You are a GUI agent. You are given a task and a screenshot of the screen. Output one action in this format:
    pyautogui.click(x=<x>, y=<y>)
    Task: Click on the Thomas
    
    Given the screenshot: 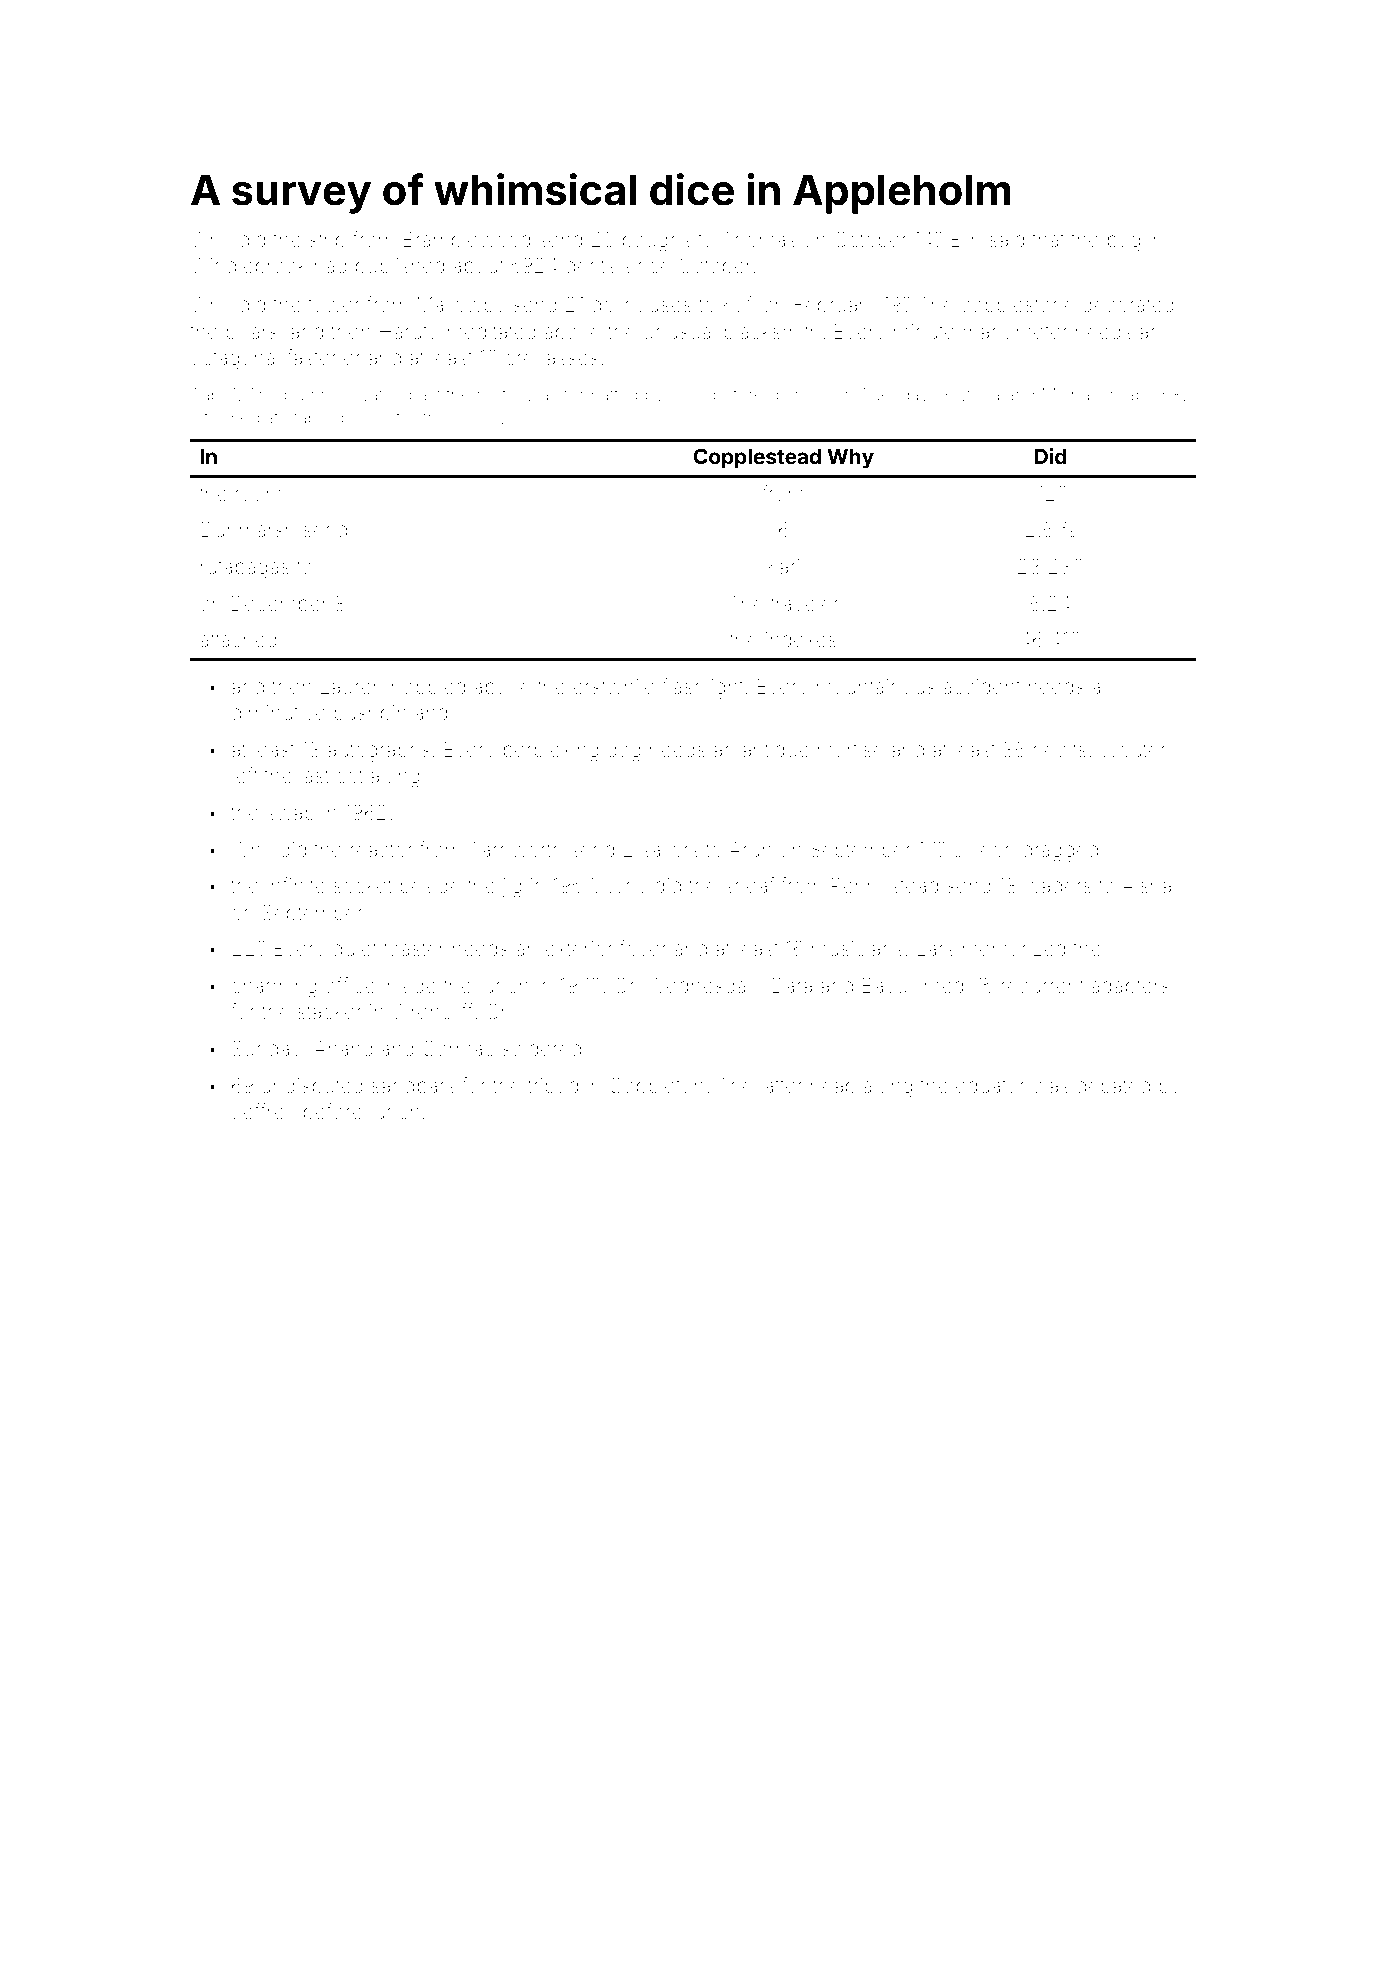 What is the action you would take?
    pyautogui.click(x=759, y=239)
